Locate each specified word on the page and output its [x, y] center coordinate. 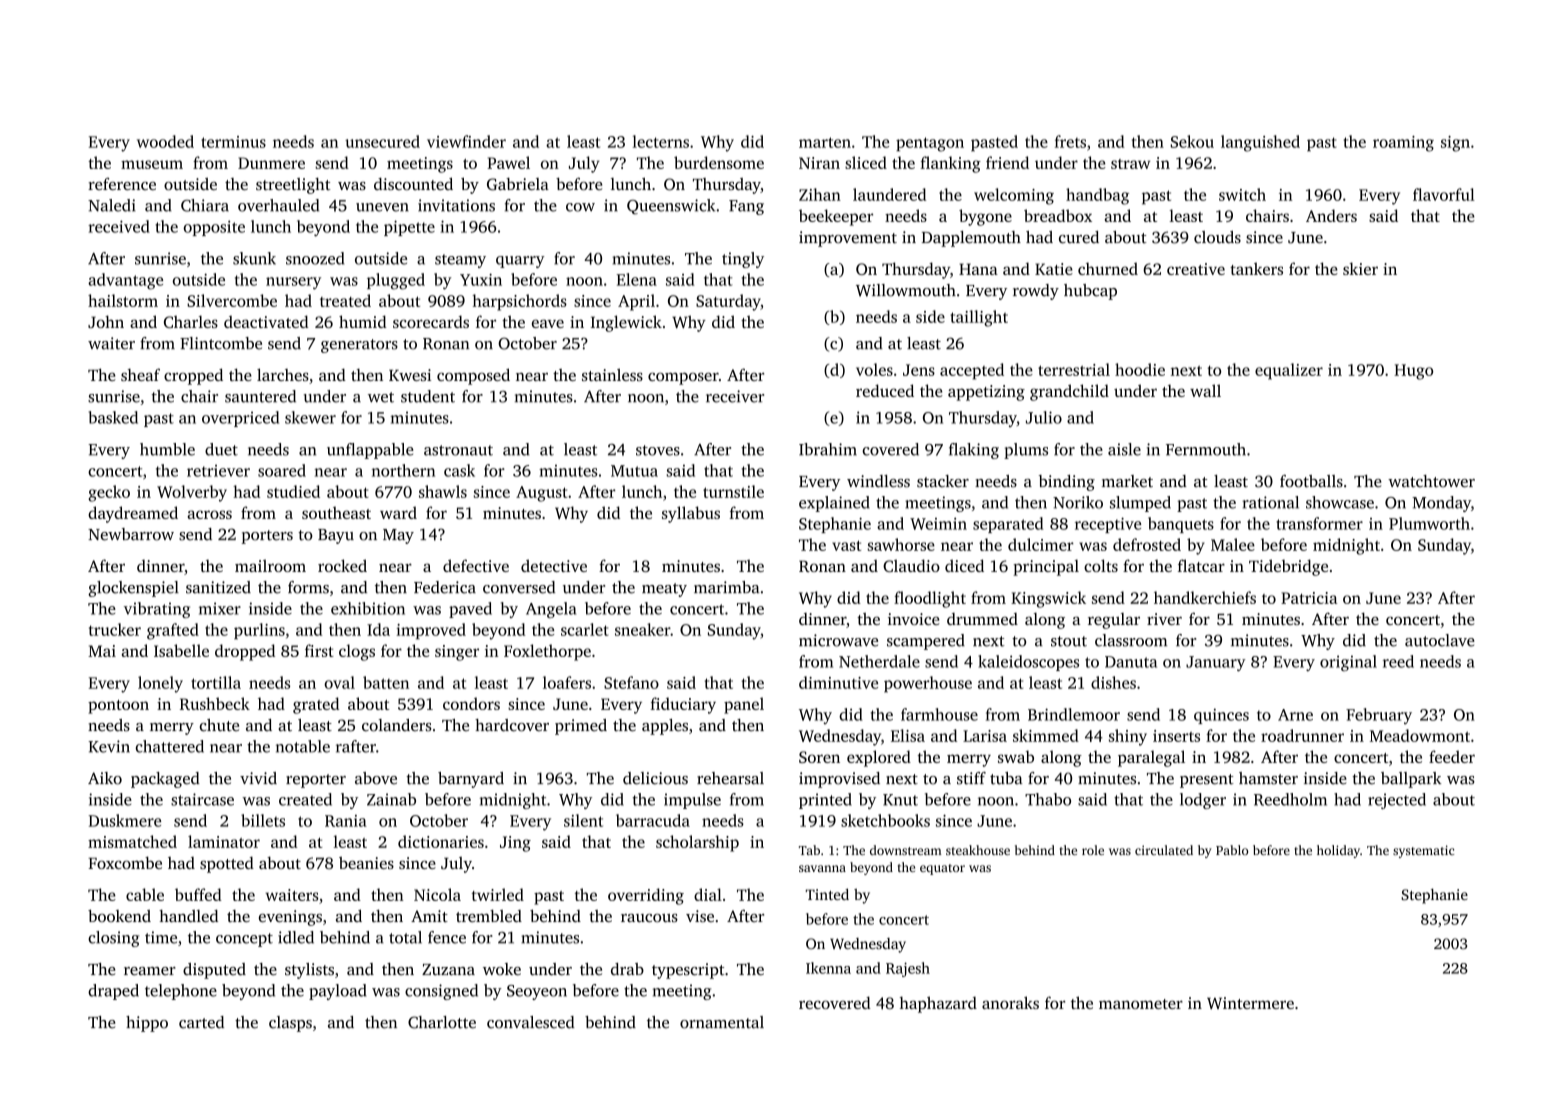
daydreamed [133, 514]
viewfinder [466, 141]
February [1379, 716]
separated [1008, 525]
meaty [664, 590]
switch [1242, 194]
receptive [1108, 525]
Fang [746, 207]
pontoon [118, 707]
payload [338, 992]
